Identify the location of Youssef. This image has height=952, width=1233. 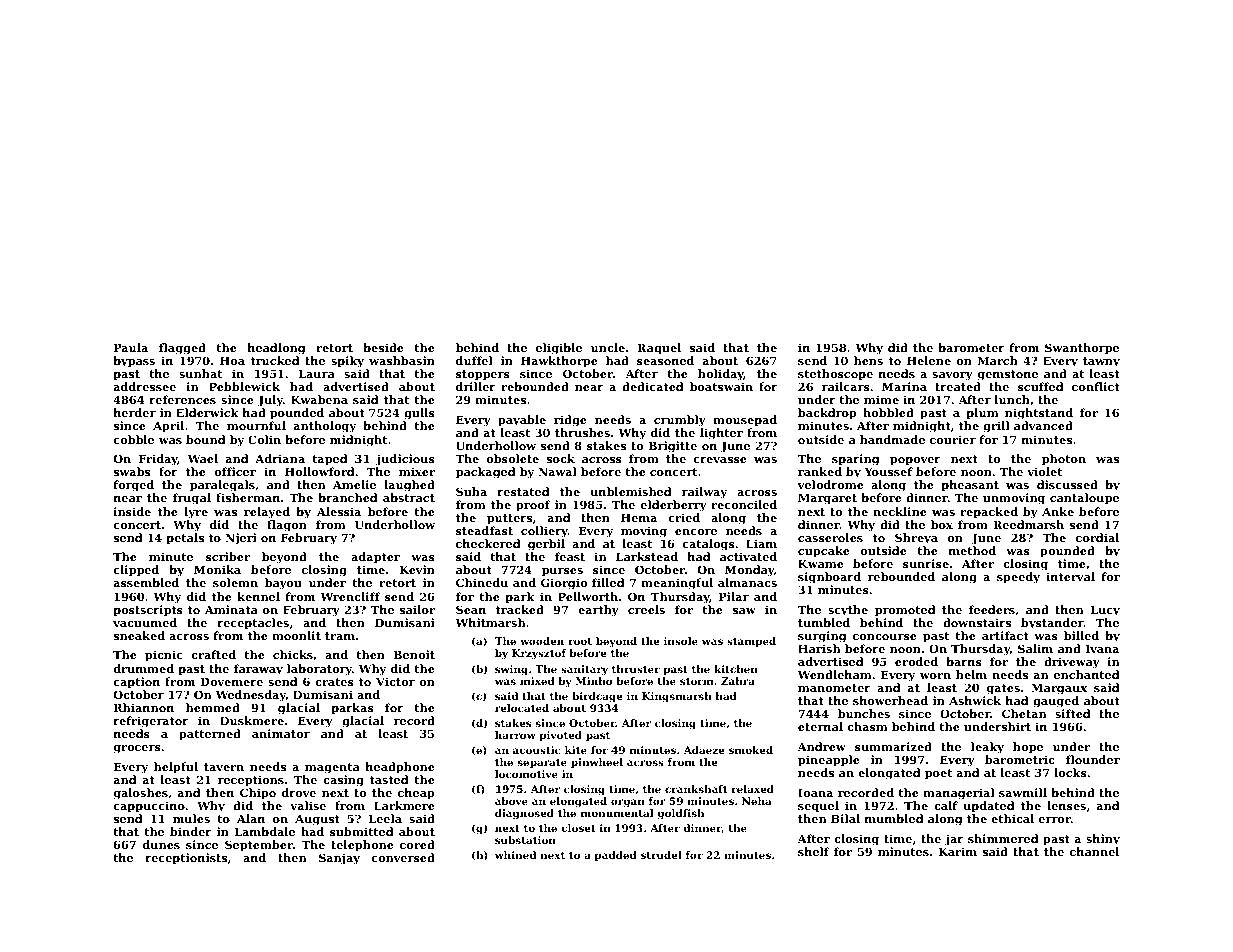
(888, 471).
